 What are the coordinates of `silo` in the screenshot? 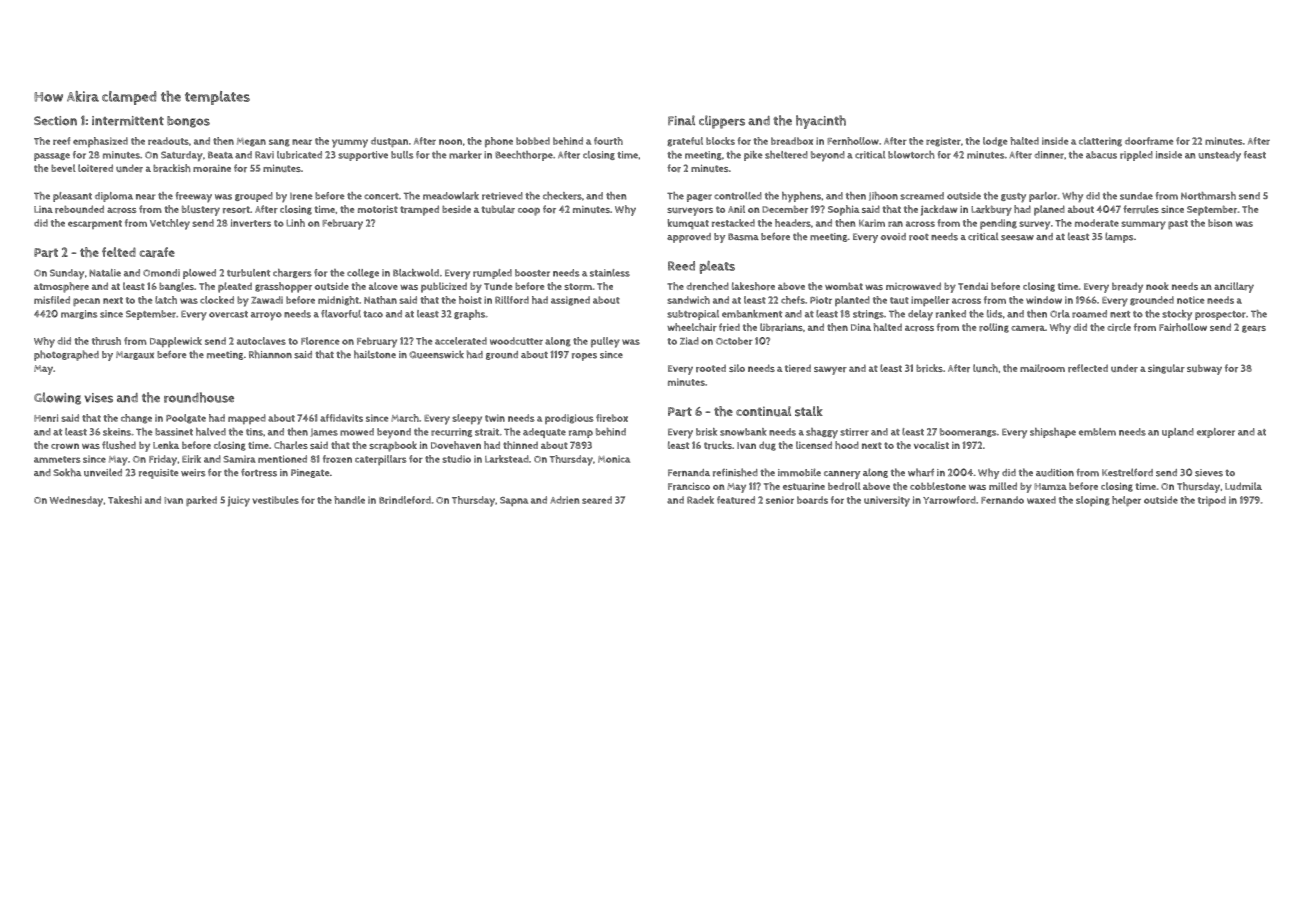 It's located at (737, 368).
